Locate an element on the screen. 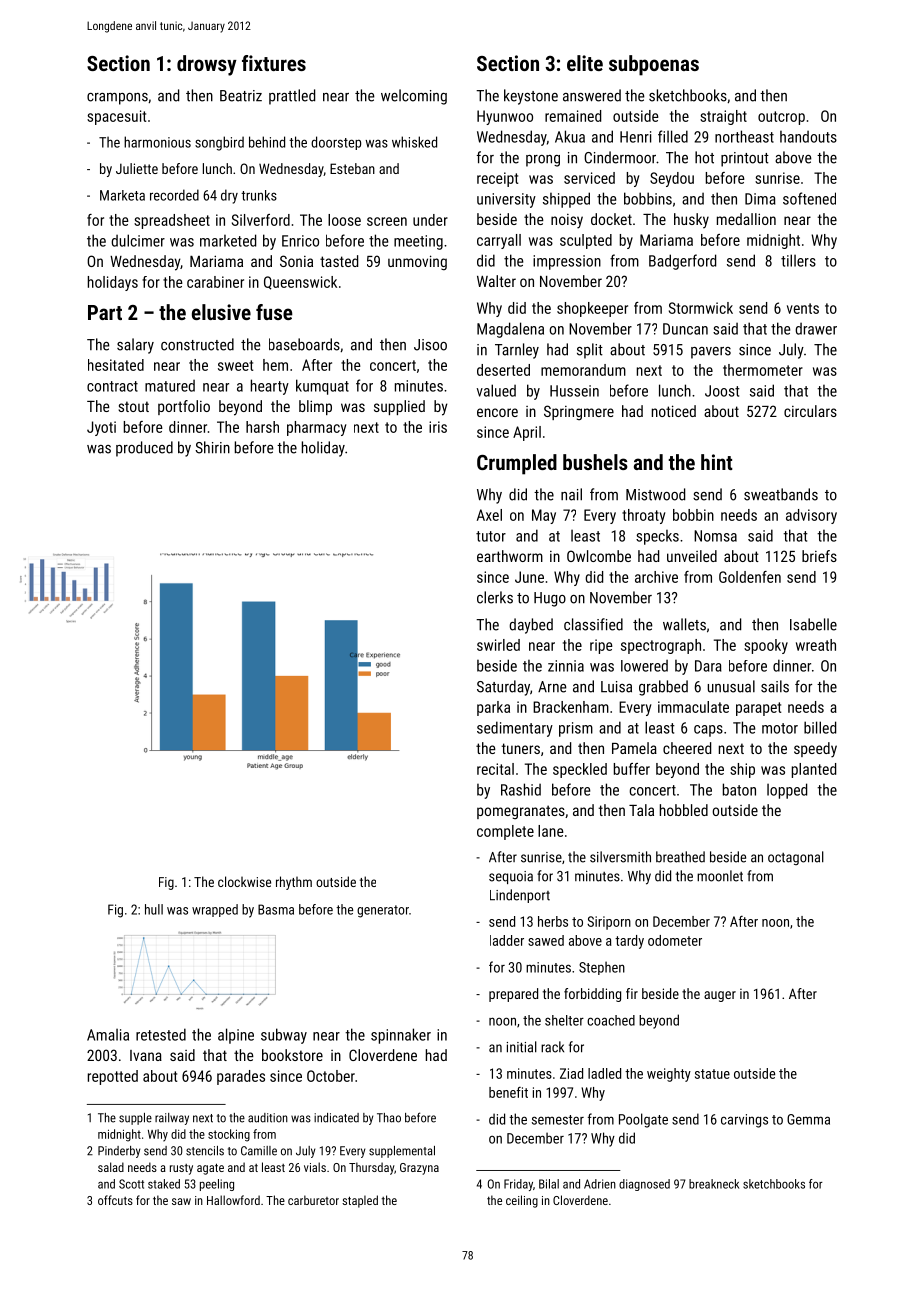  generator is located at coordinates (383, 911).
